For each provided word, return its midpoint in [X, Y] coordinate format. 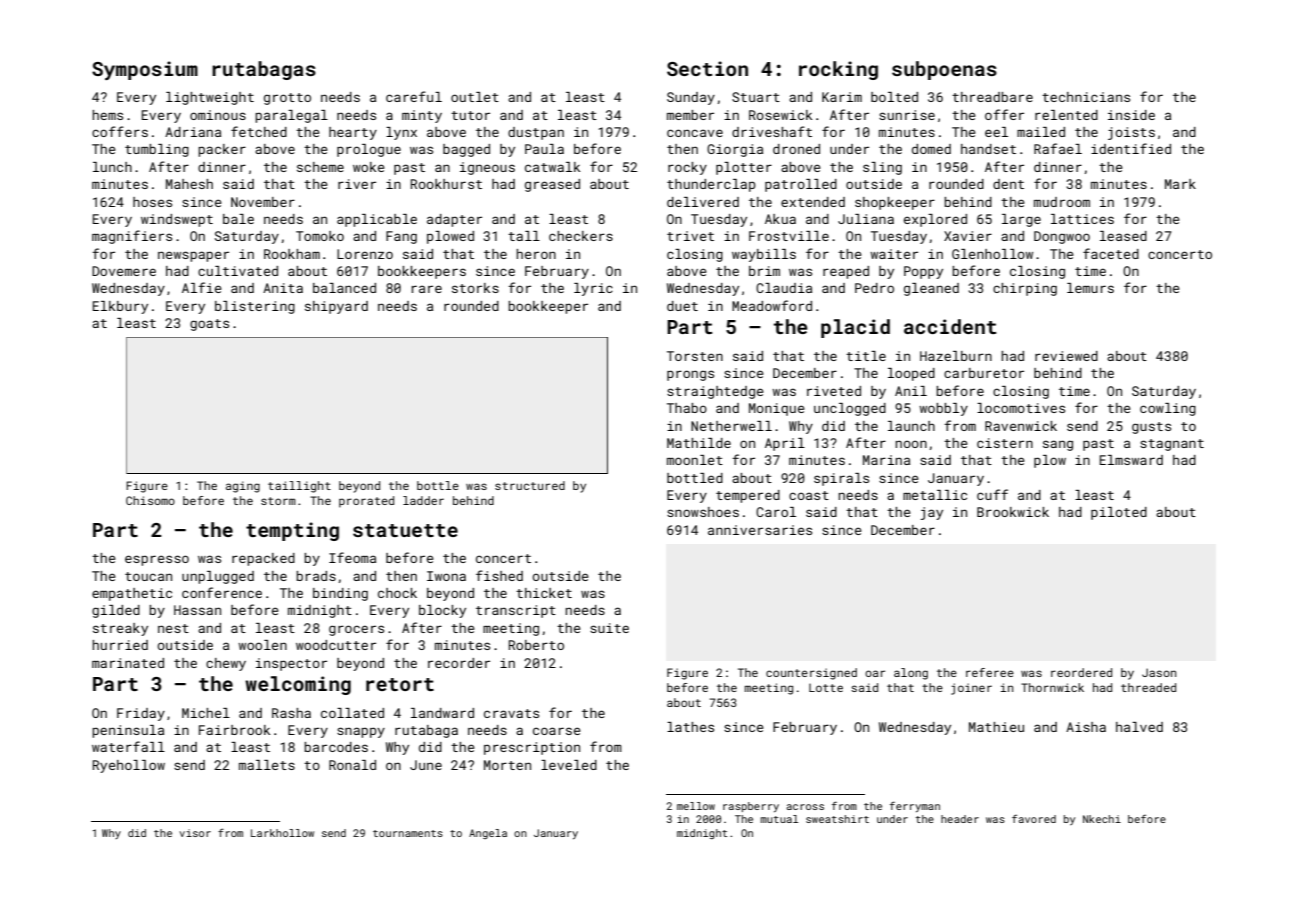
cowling [1168, 409]
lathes [690, 727]
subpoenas [944, 70]
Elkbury [120, 307]
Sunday [691, 98]
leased [1123, 236]
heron [536, 254]
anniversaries [760, 530]
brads [316, 576]
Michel [206, 713]
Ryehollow [129, 766]
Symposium [145, 70]
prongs [690, 375]
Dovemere [124, 271]
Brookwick [1013, 512]
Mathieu [996, 727]
